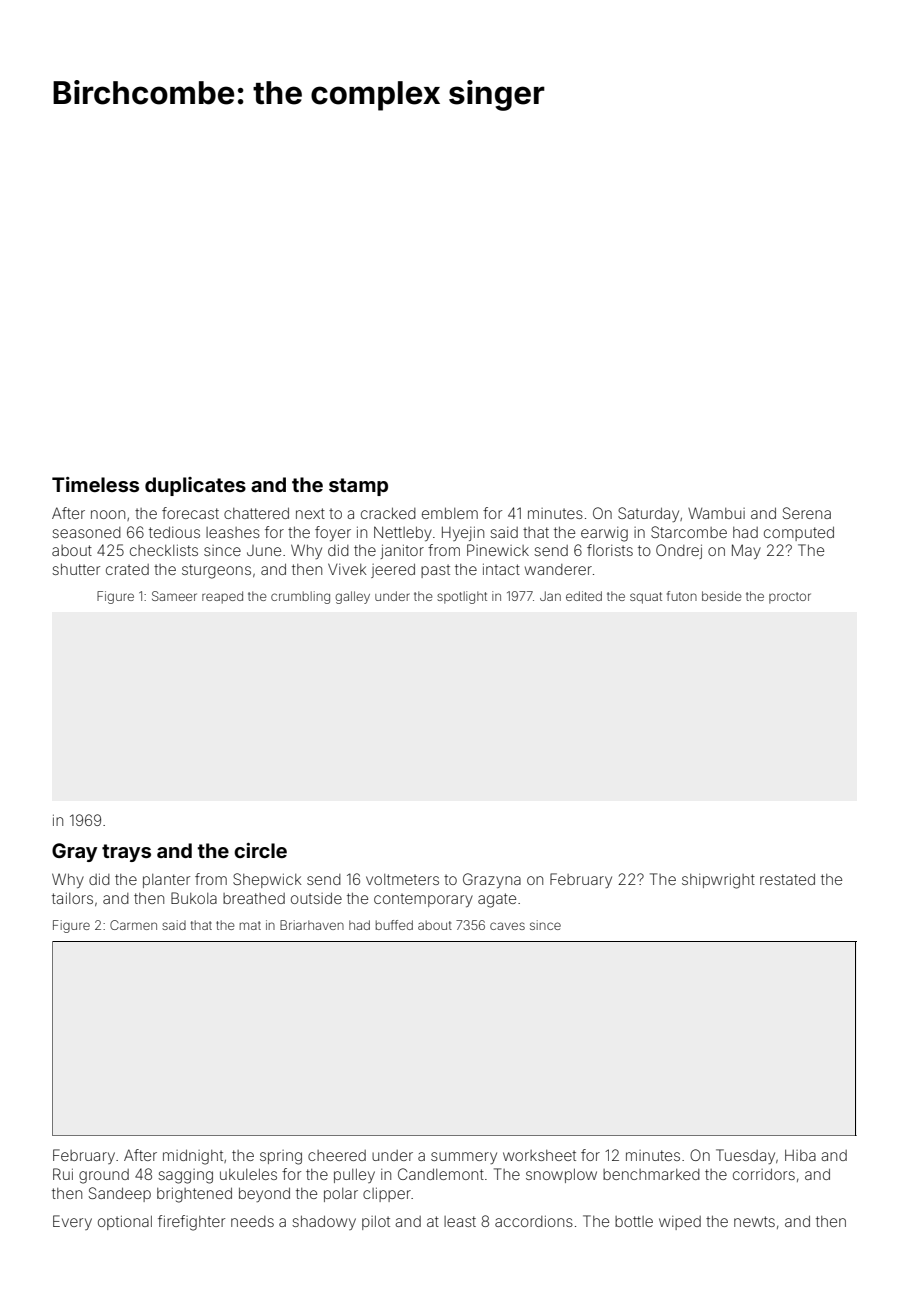 The height and width of the image is (1316, 908). Describe the element at coordinates (376, 1223) in the image. I see `pilot` at that location.
